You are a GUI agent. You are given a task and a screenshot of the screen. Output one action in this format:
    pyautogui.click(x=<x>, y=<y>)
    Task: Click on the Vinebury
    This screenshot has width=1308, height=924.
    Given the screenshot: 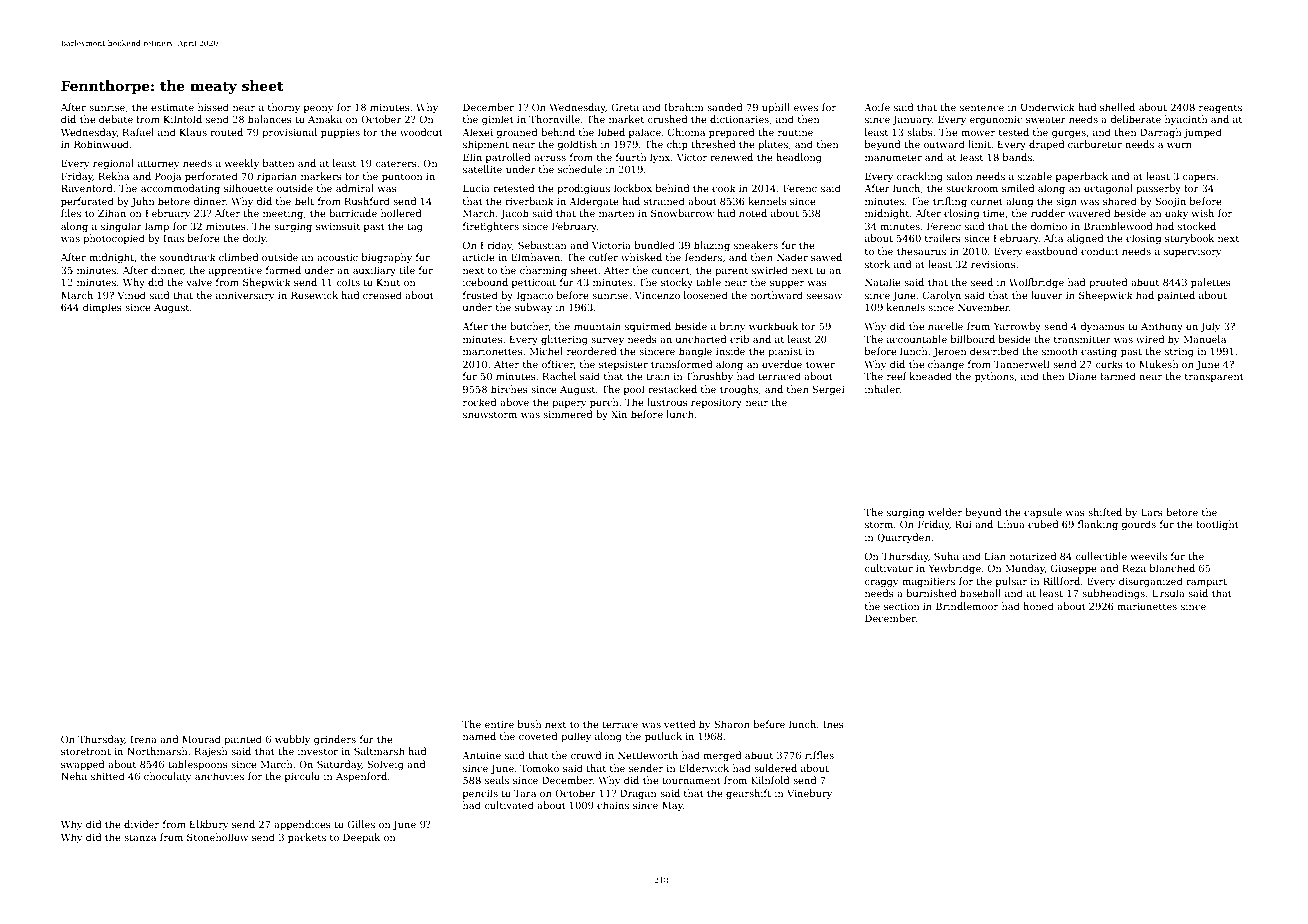 What is the action you would take?
    pyautogui.click(x=809, y=794)
